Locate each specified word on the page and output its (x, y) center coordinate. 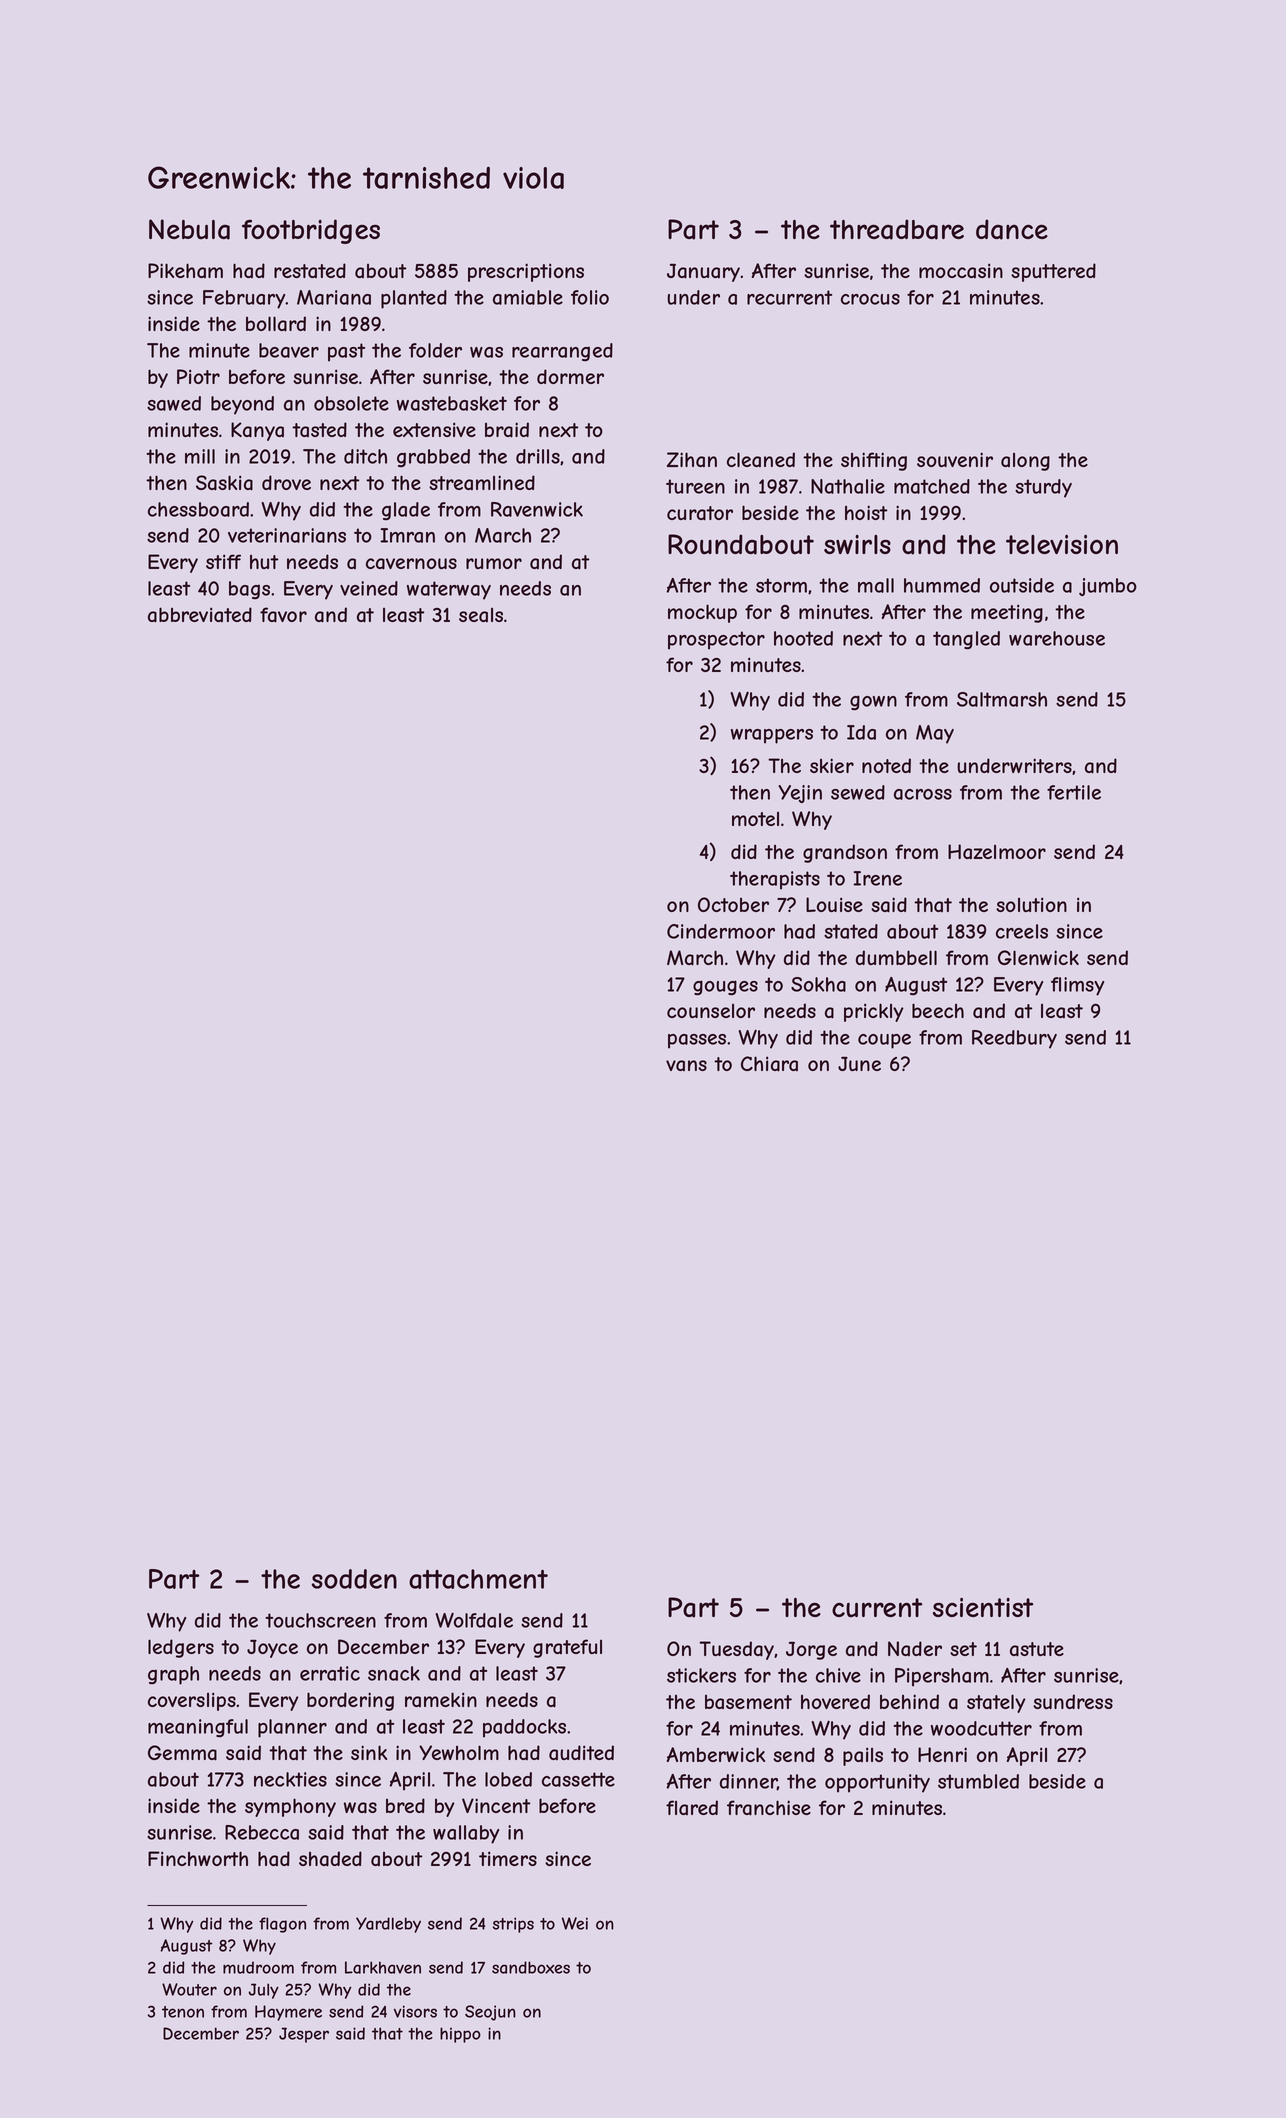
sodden (354, 1579)
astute (1037, 1649)
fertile (1074, 792)
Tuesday (736, 1650)
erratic (330, 1673)
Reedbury (1014, 1039)
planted (414, 299)
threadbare (897, 229)
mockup (702, 613)
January (704, 272)
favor (283, 615)
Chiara (769, 1064)
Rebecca (262, 1832)
